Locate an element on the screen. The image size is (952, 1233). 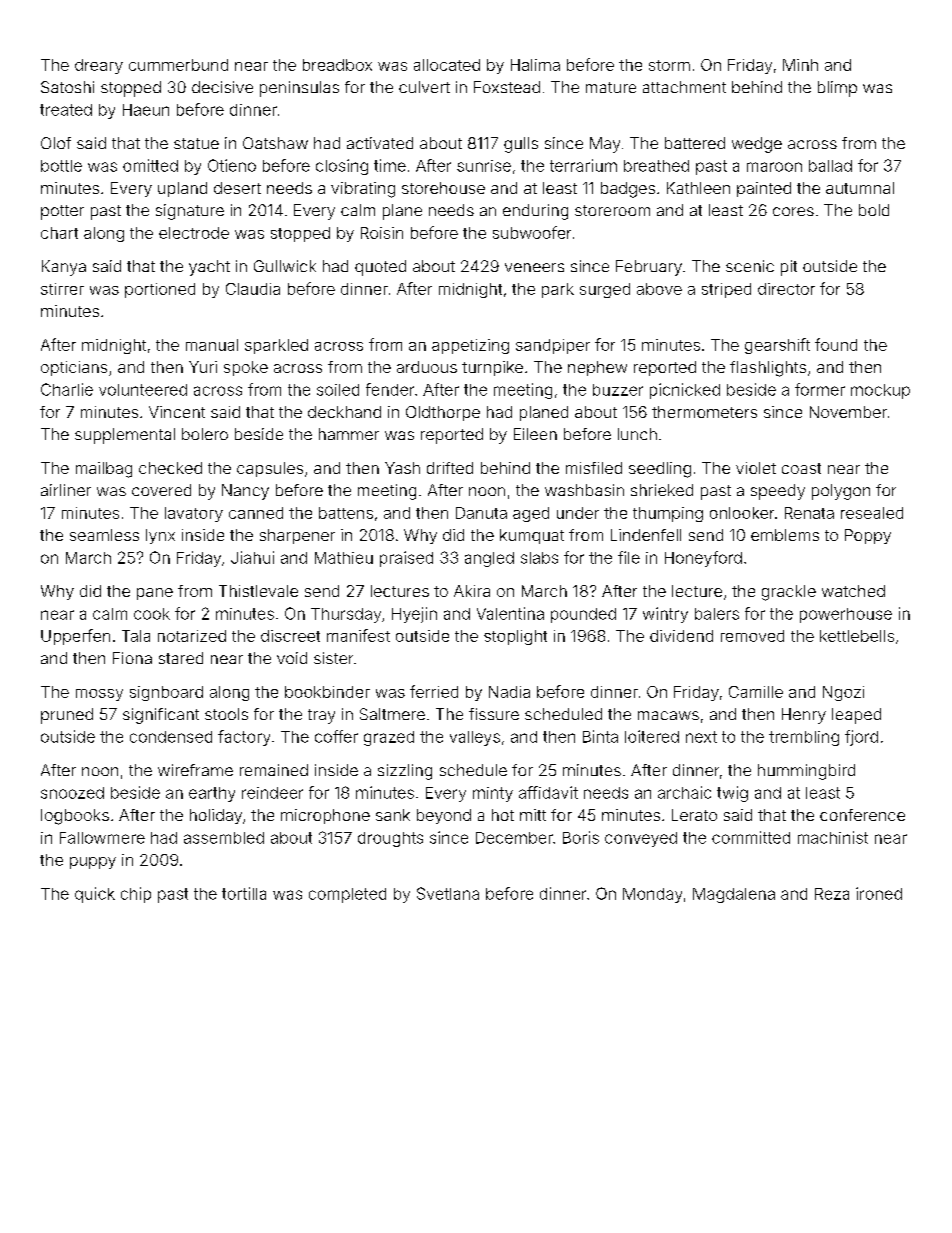
sandpiper is located at coordinates (553, 346).
